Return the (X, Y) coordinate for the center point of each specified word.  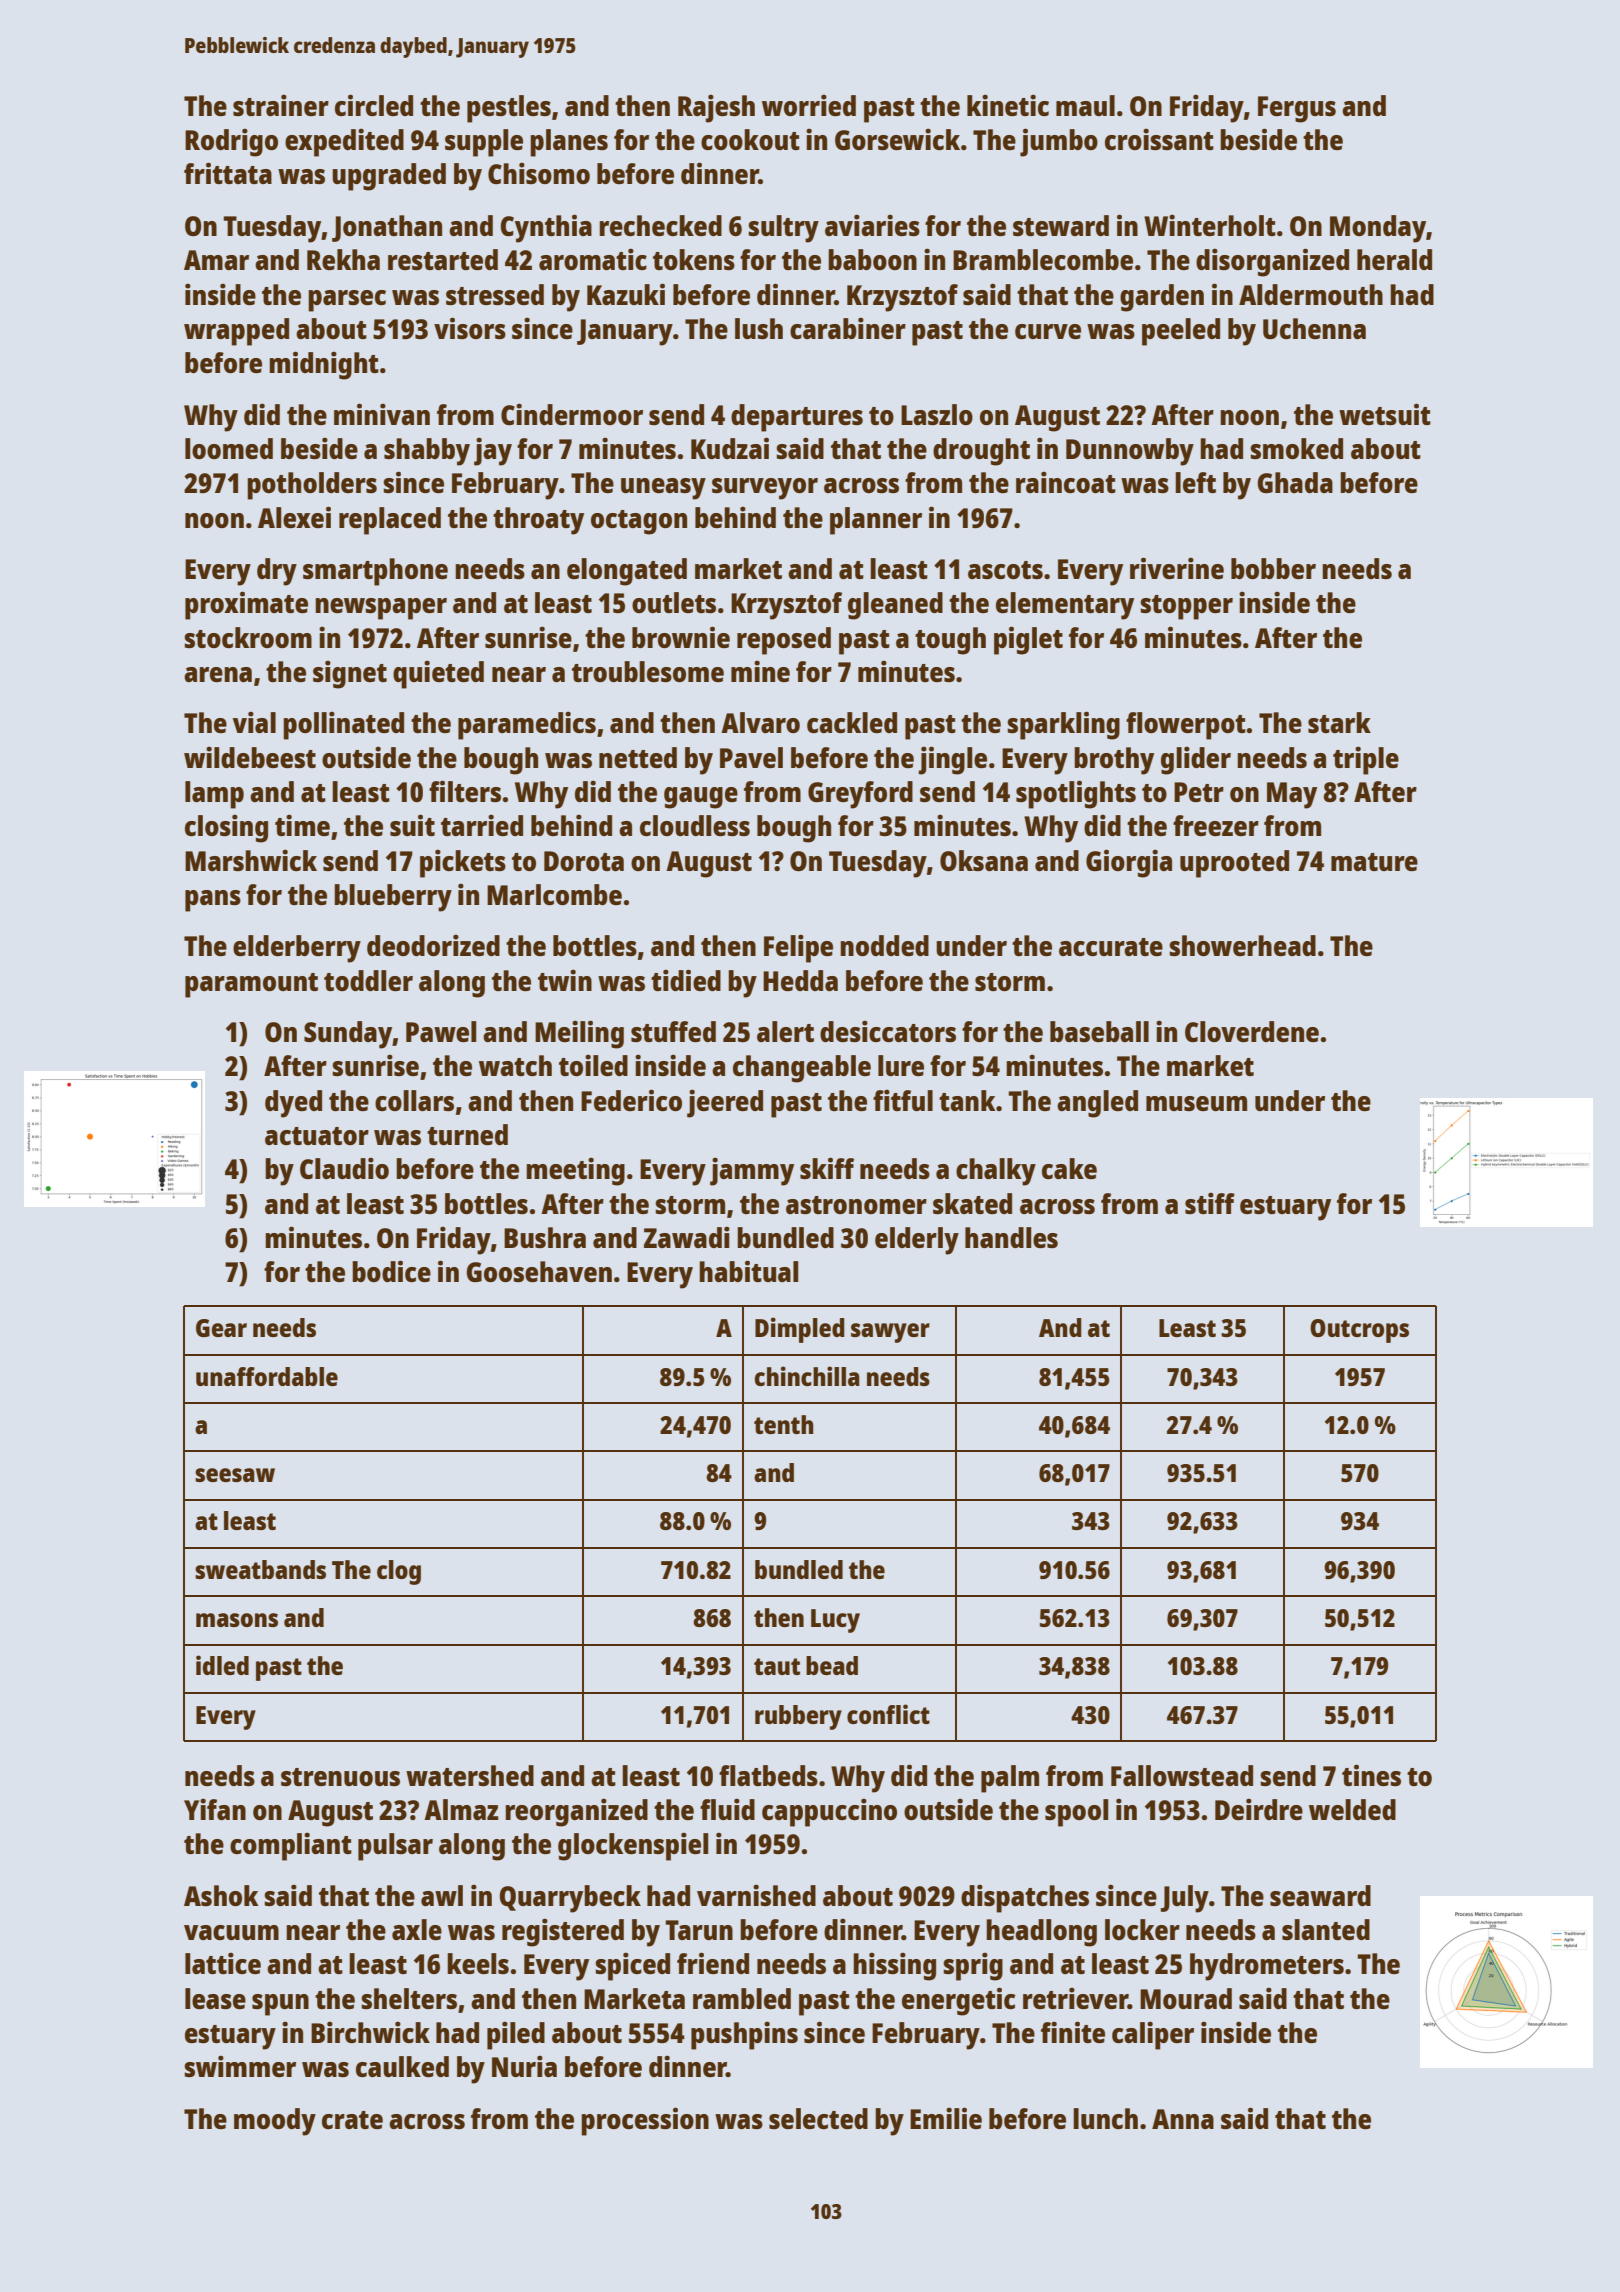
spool (1077, 1813)
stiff (1210, 1203)
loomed (229, 448)
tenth (784, 1424)
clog (399, 1572)
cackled (852, 722)
